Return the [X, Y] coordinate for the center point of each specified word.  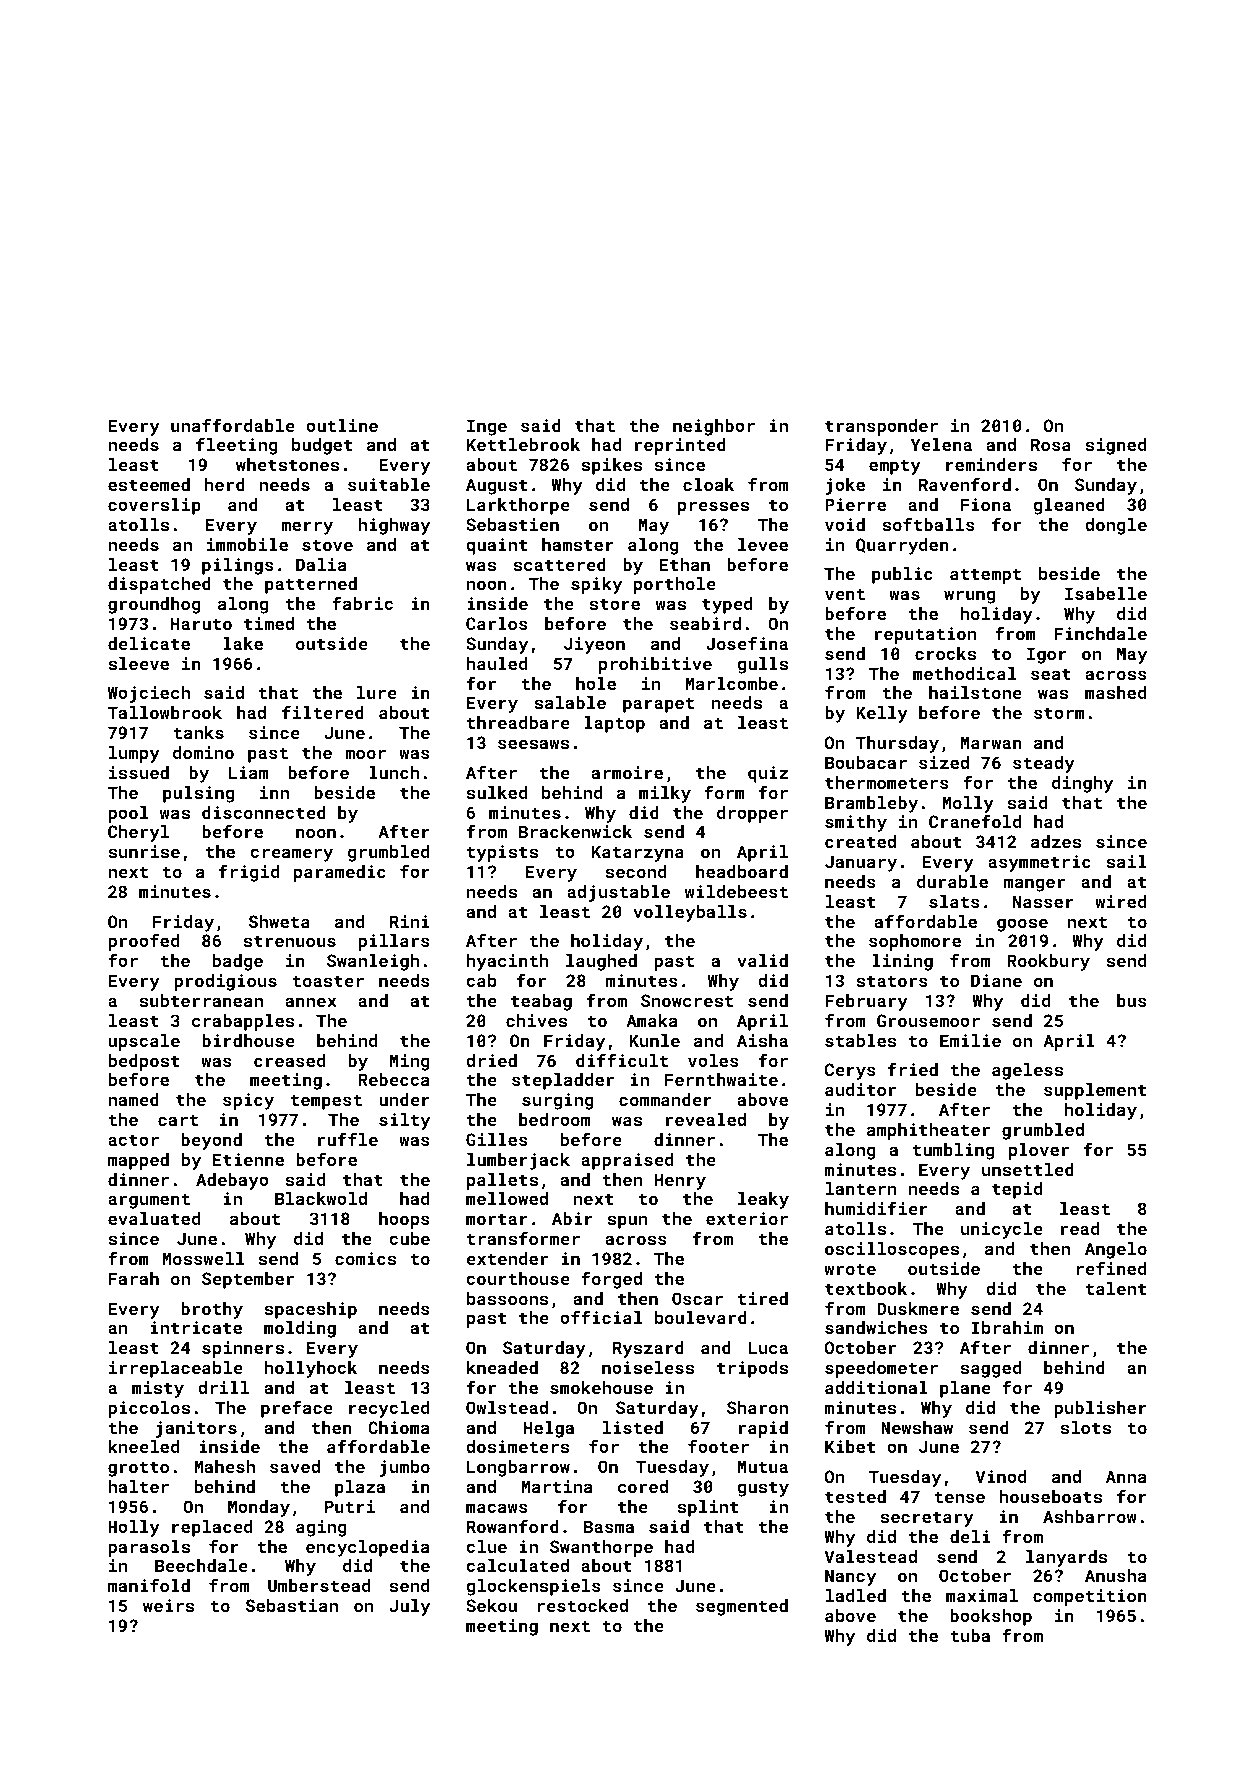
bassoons [507, 1298]
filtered [323, 712]
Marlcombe [731, 683]
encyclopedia [367, 1548]
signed [1116, 446]
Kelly [882, 714]
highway [394, 526]
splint [708, 1508]
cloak [708, 484]
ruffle [348, 1139]
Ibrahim [1007, 1327]
